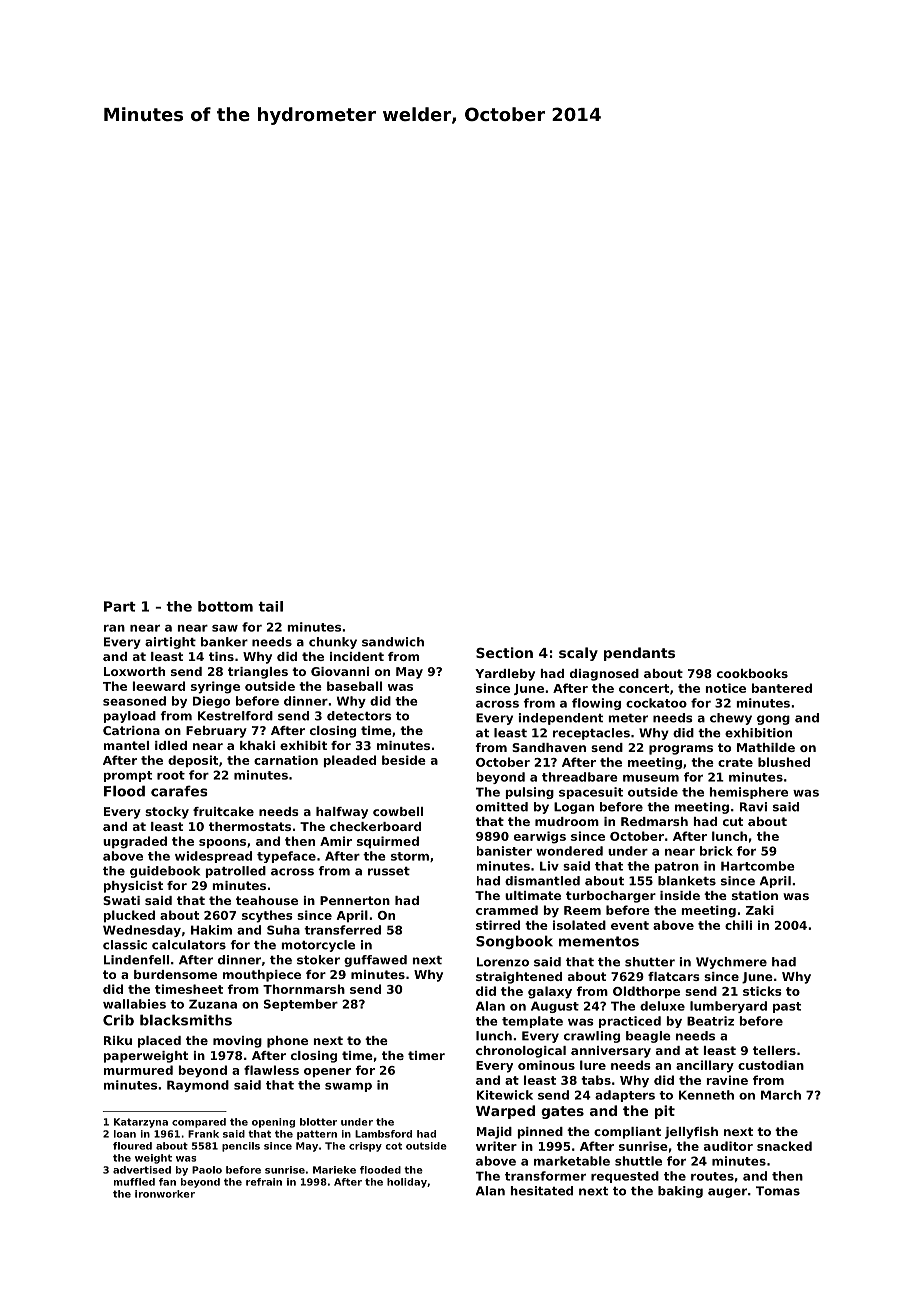  Describe the element at coordinates (738, 925) in the screenshot. I see `chili` at that location.
